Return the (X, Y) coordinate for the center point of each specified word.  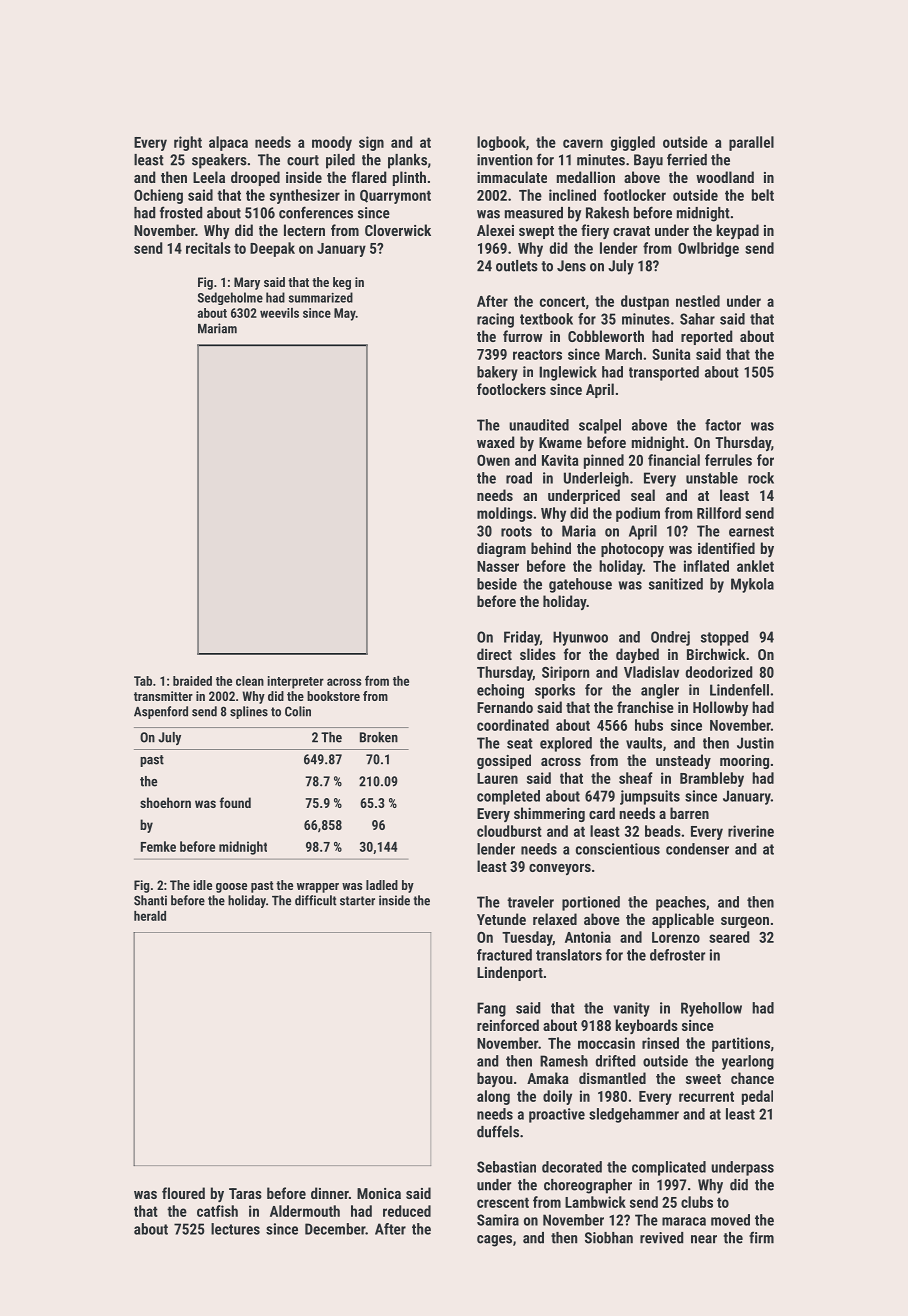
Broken (379, 737)
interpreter (295, 682)
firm (761, 1237)
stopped (725, 638)
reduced (407, 1211)
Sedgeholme (230, 298)
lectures (235, 1229)
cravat (631, 231)
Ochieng (158, 196)
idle (202, 885)
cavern (583, 143)
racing (495, 320)
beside (497, 584)
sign (371, 143)
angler (660, 691)
